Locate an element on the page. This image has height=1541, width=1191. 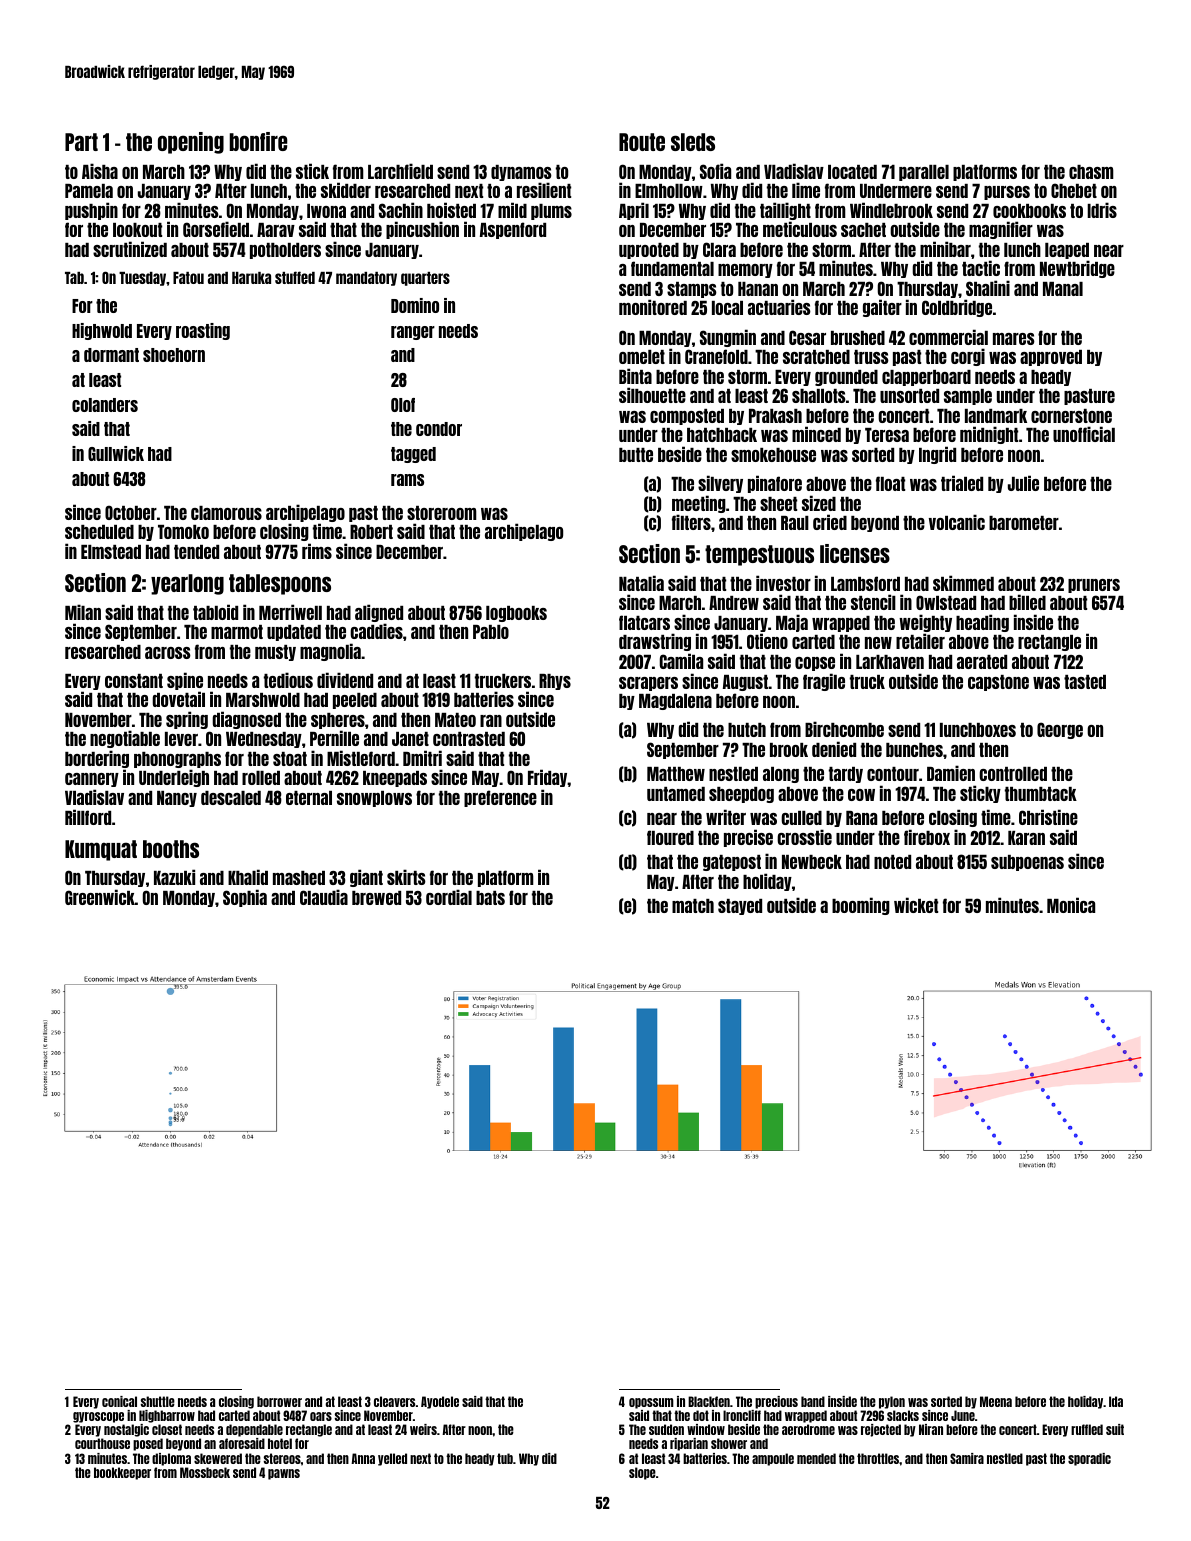
opening is located at coordinates (191, 143).
